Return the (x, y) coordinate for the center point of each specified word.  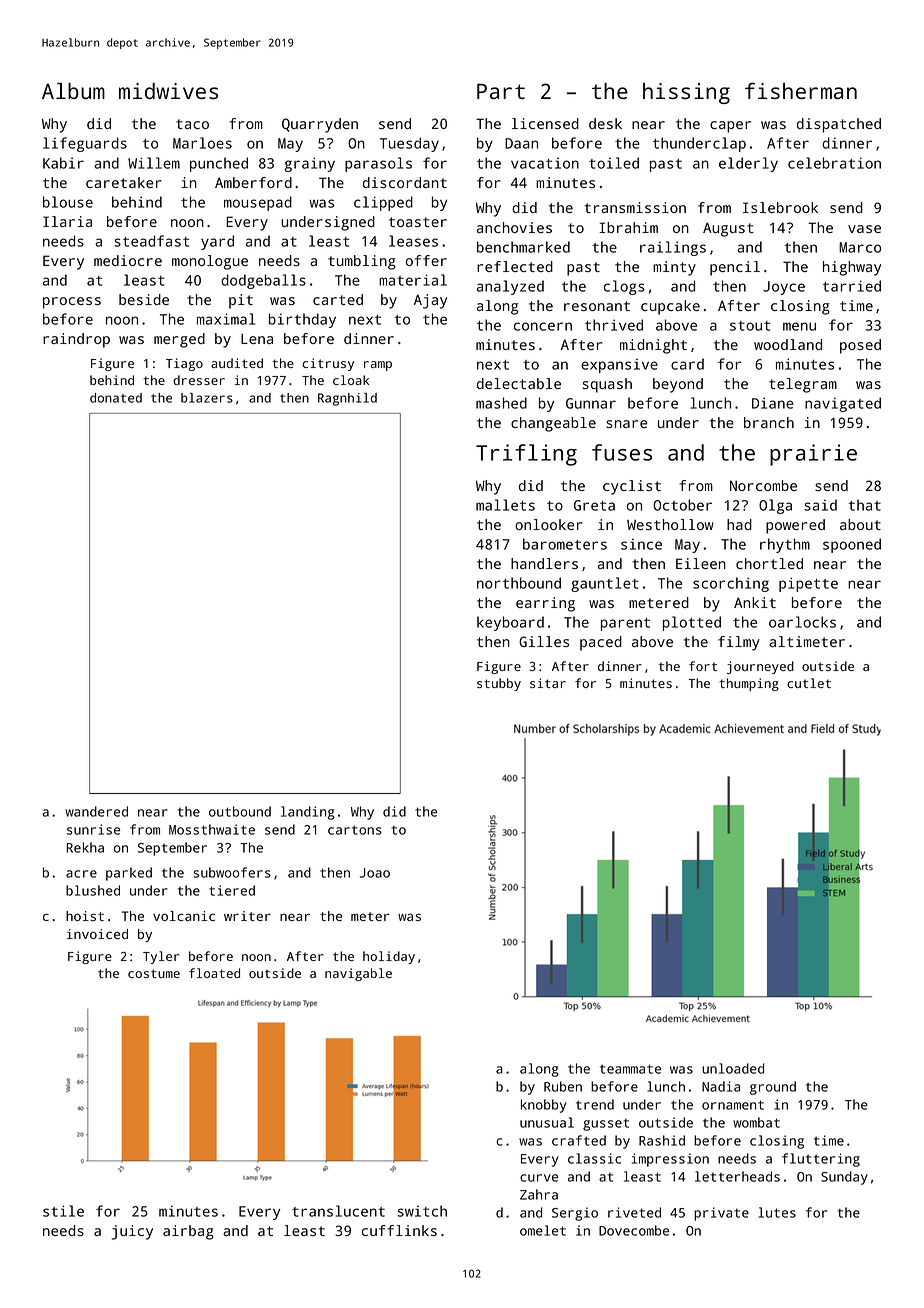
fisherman (801, 90)
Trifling (526, 455)
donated (116, 398)
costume (154, 973)
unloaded (733, 1068)
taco (192, 124)
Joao (375, 873)
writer (247, 916)
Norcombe (763, 485)
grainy (309, 164)
